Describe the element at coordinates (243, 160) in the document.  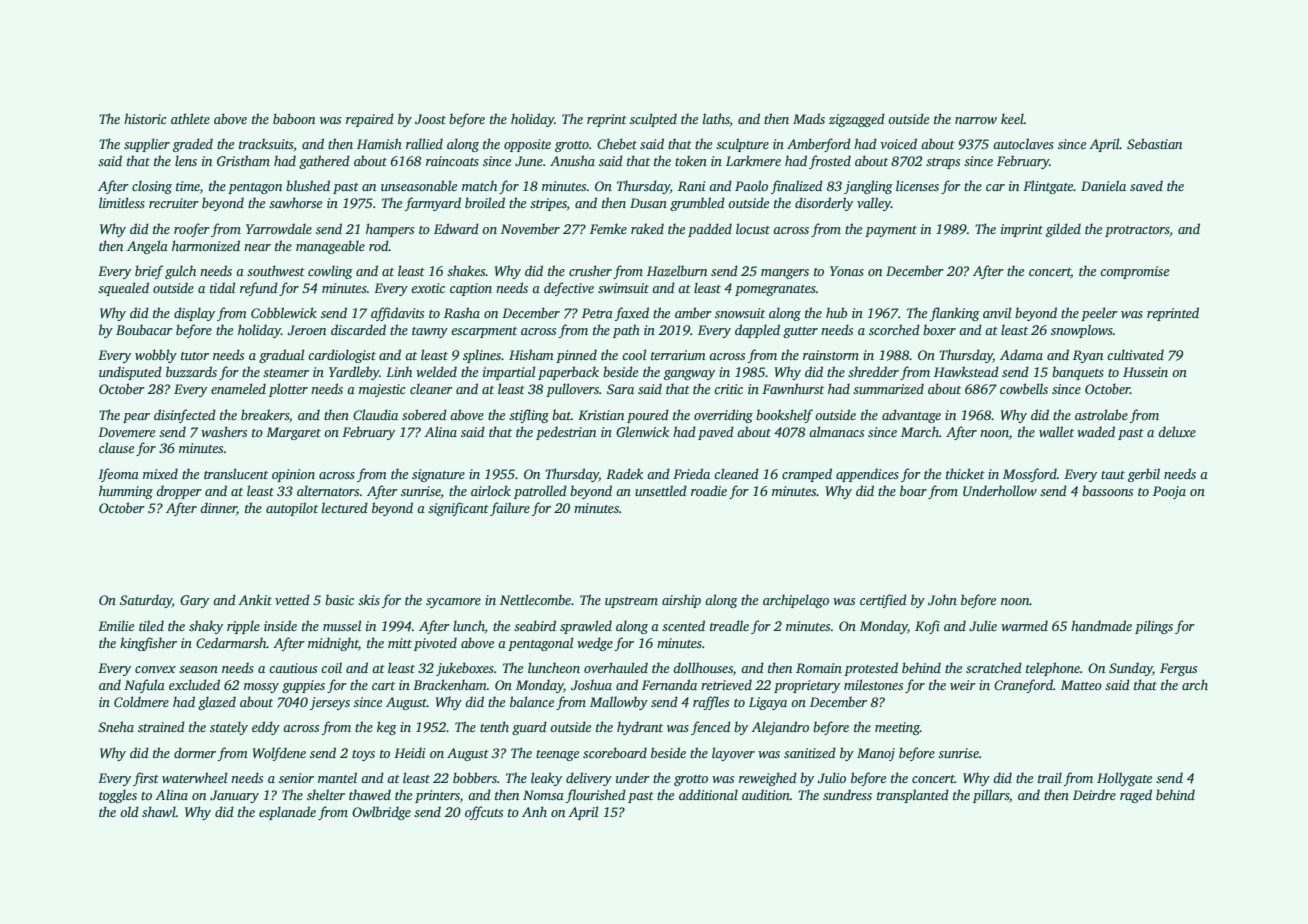
I see `Gristham` at that location.
